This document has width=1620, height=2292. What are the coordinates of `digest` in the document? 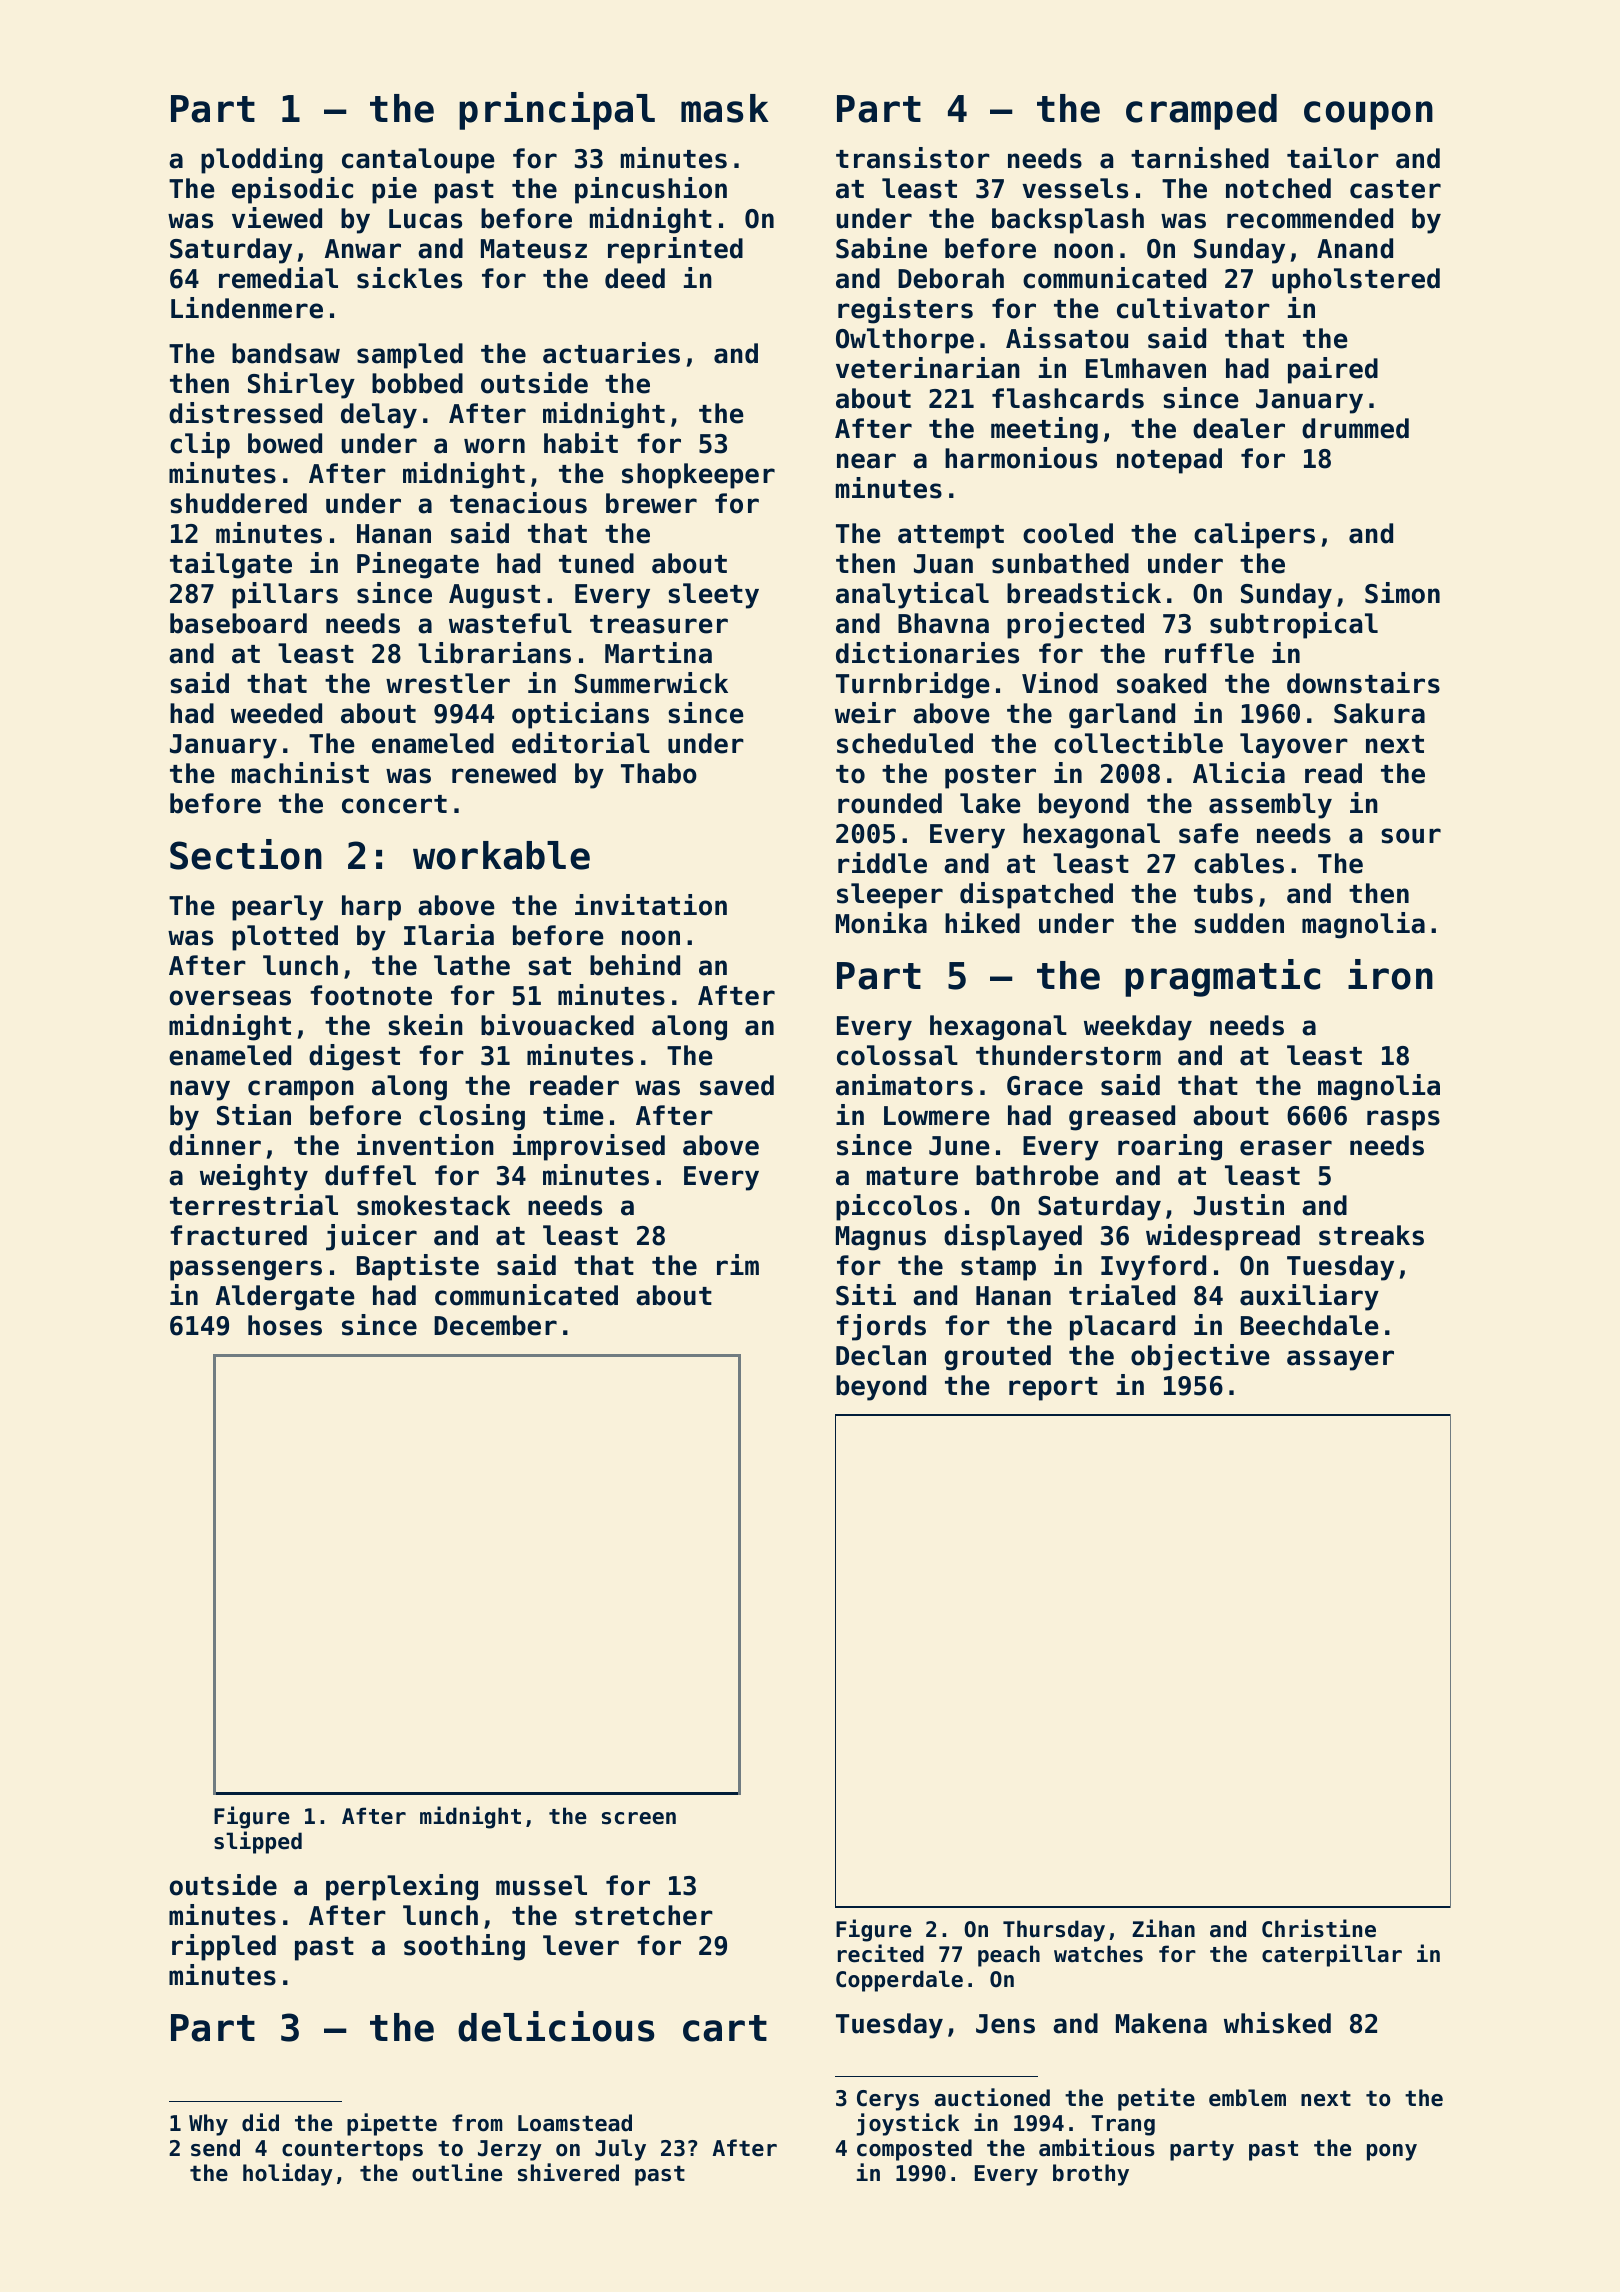 It's located at (354, 1057).
